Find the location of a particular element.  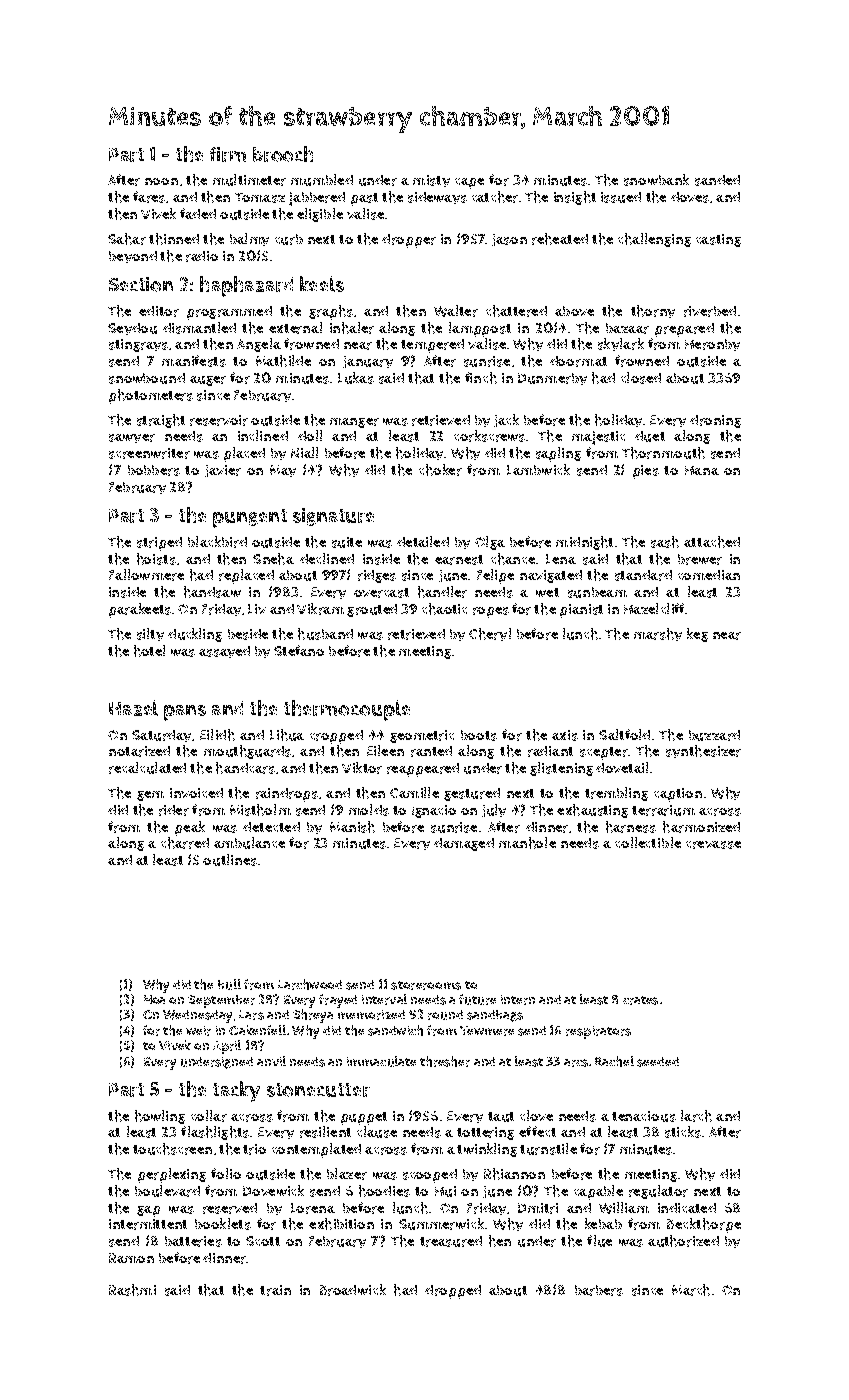

thorny is located at coordinates (653, 311).
